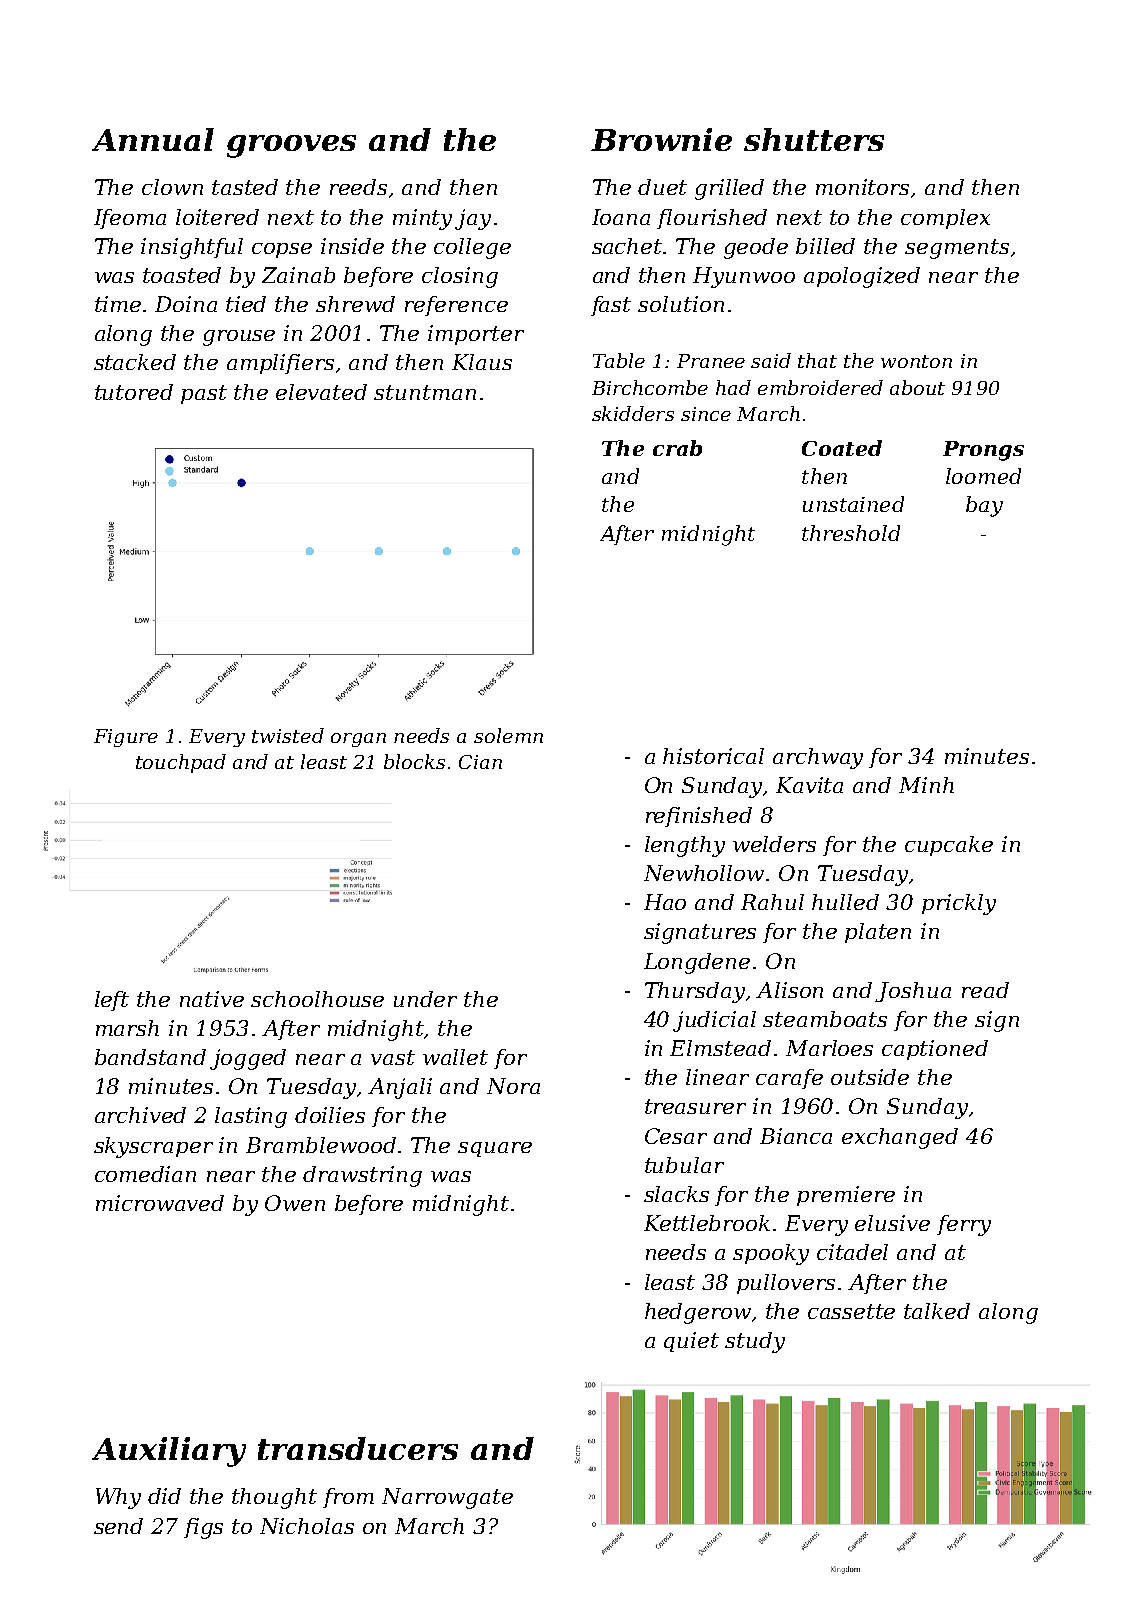  What do you see at coordinates (482, 362) in the image?
I see `Klaus` at bounding box center [482, 362].
